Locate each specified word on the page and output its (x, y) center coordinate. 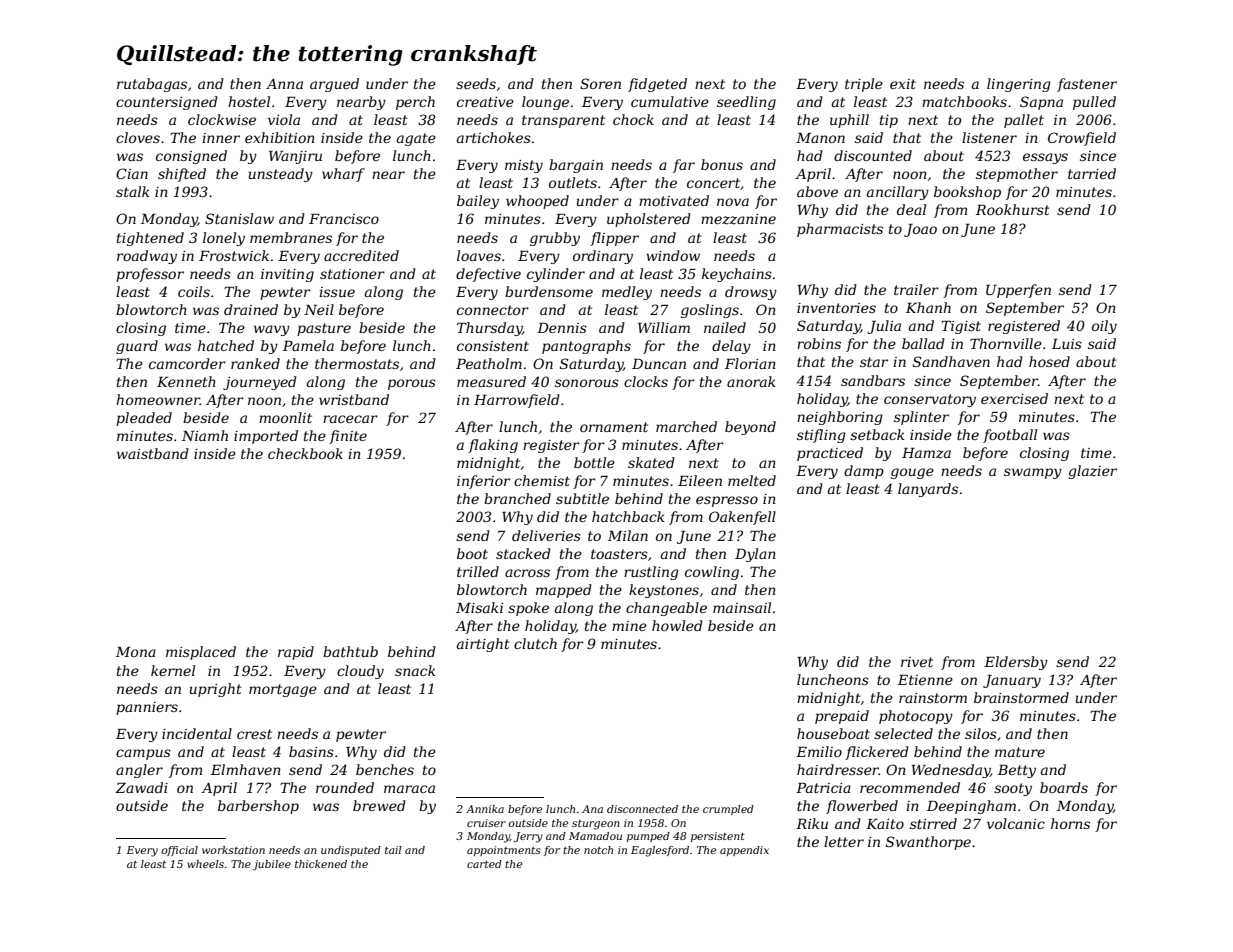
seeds (476, 83)
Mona (136, 652)
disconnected (642, 809)
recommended (910, 787)
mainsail (742, 607)
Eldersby (1016, 663)
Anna (284, 84)
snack (415, 670)
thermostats (357, 363)
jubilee (271, 865)
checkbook (305, 453)
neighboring (840, 418)
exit (903, 84)
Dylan (755, 555)
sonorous (587, 383)
